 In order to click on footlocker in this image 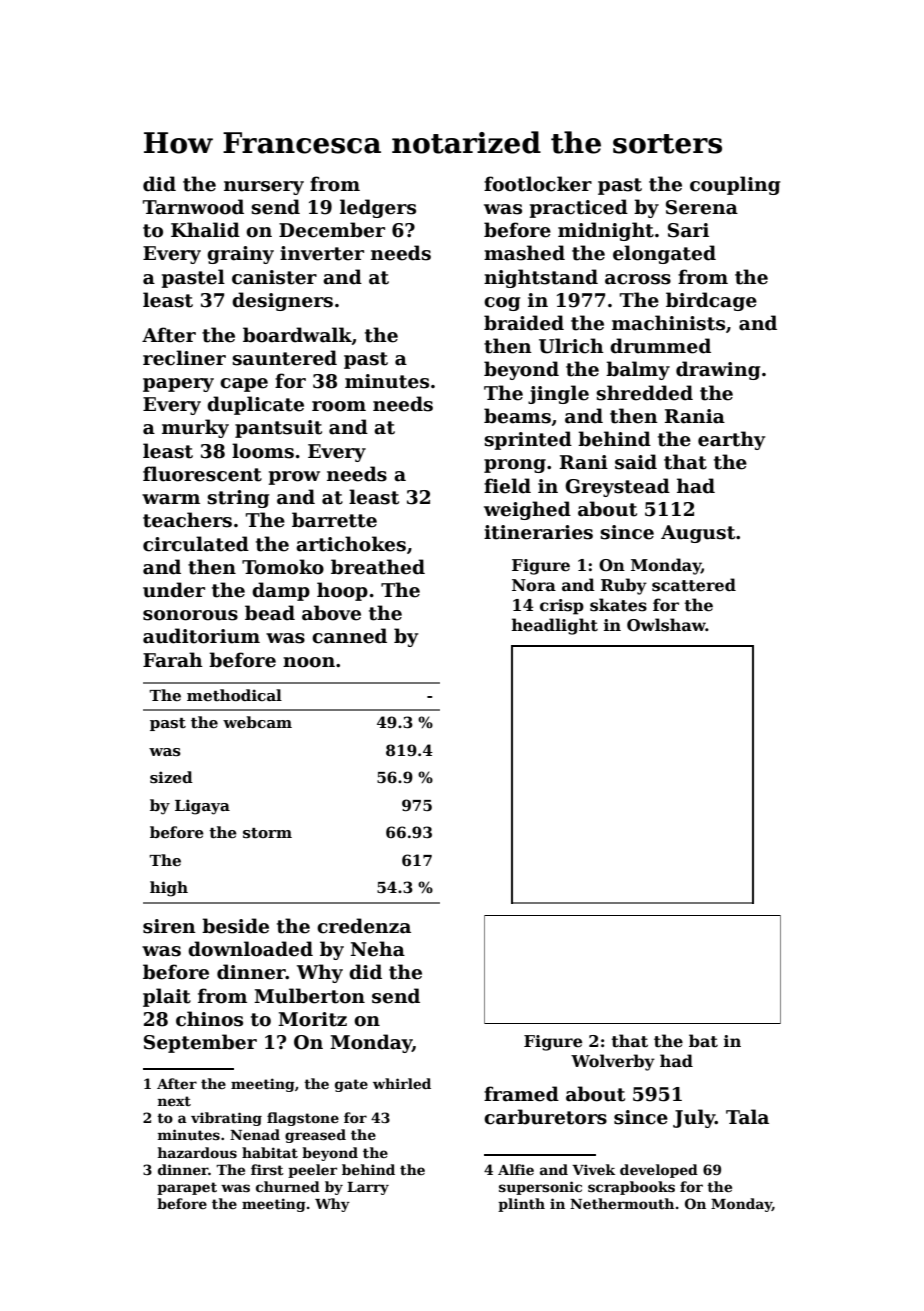, I will do `click(538, 184)`.
